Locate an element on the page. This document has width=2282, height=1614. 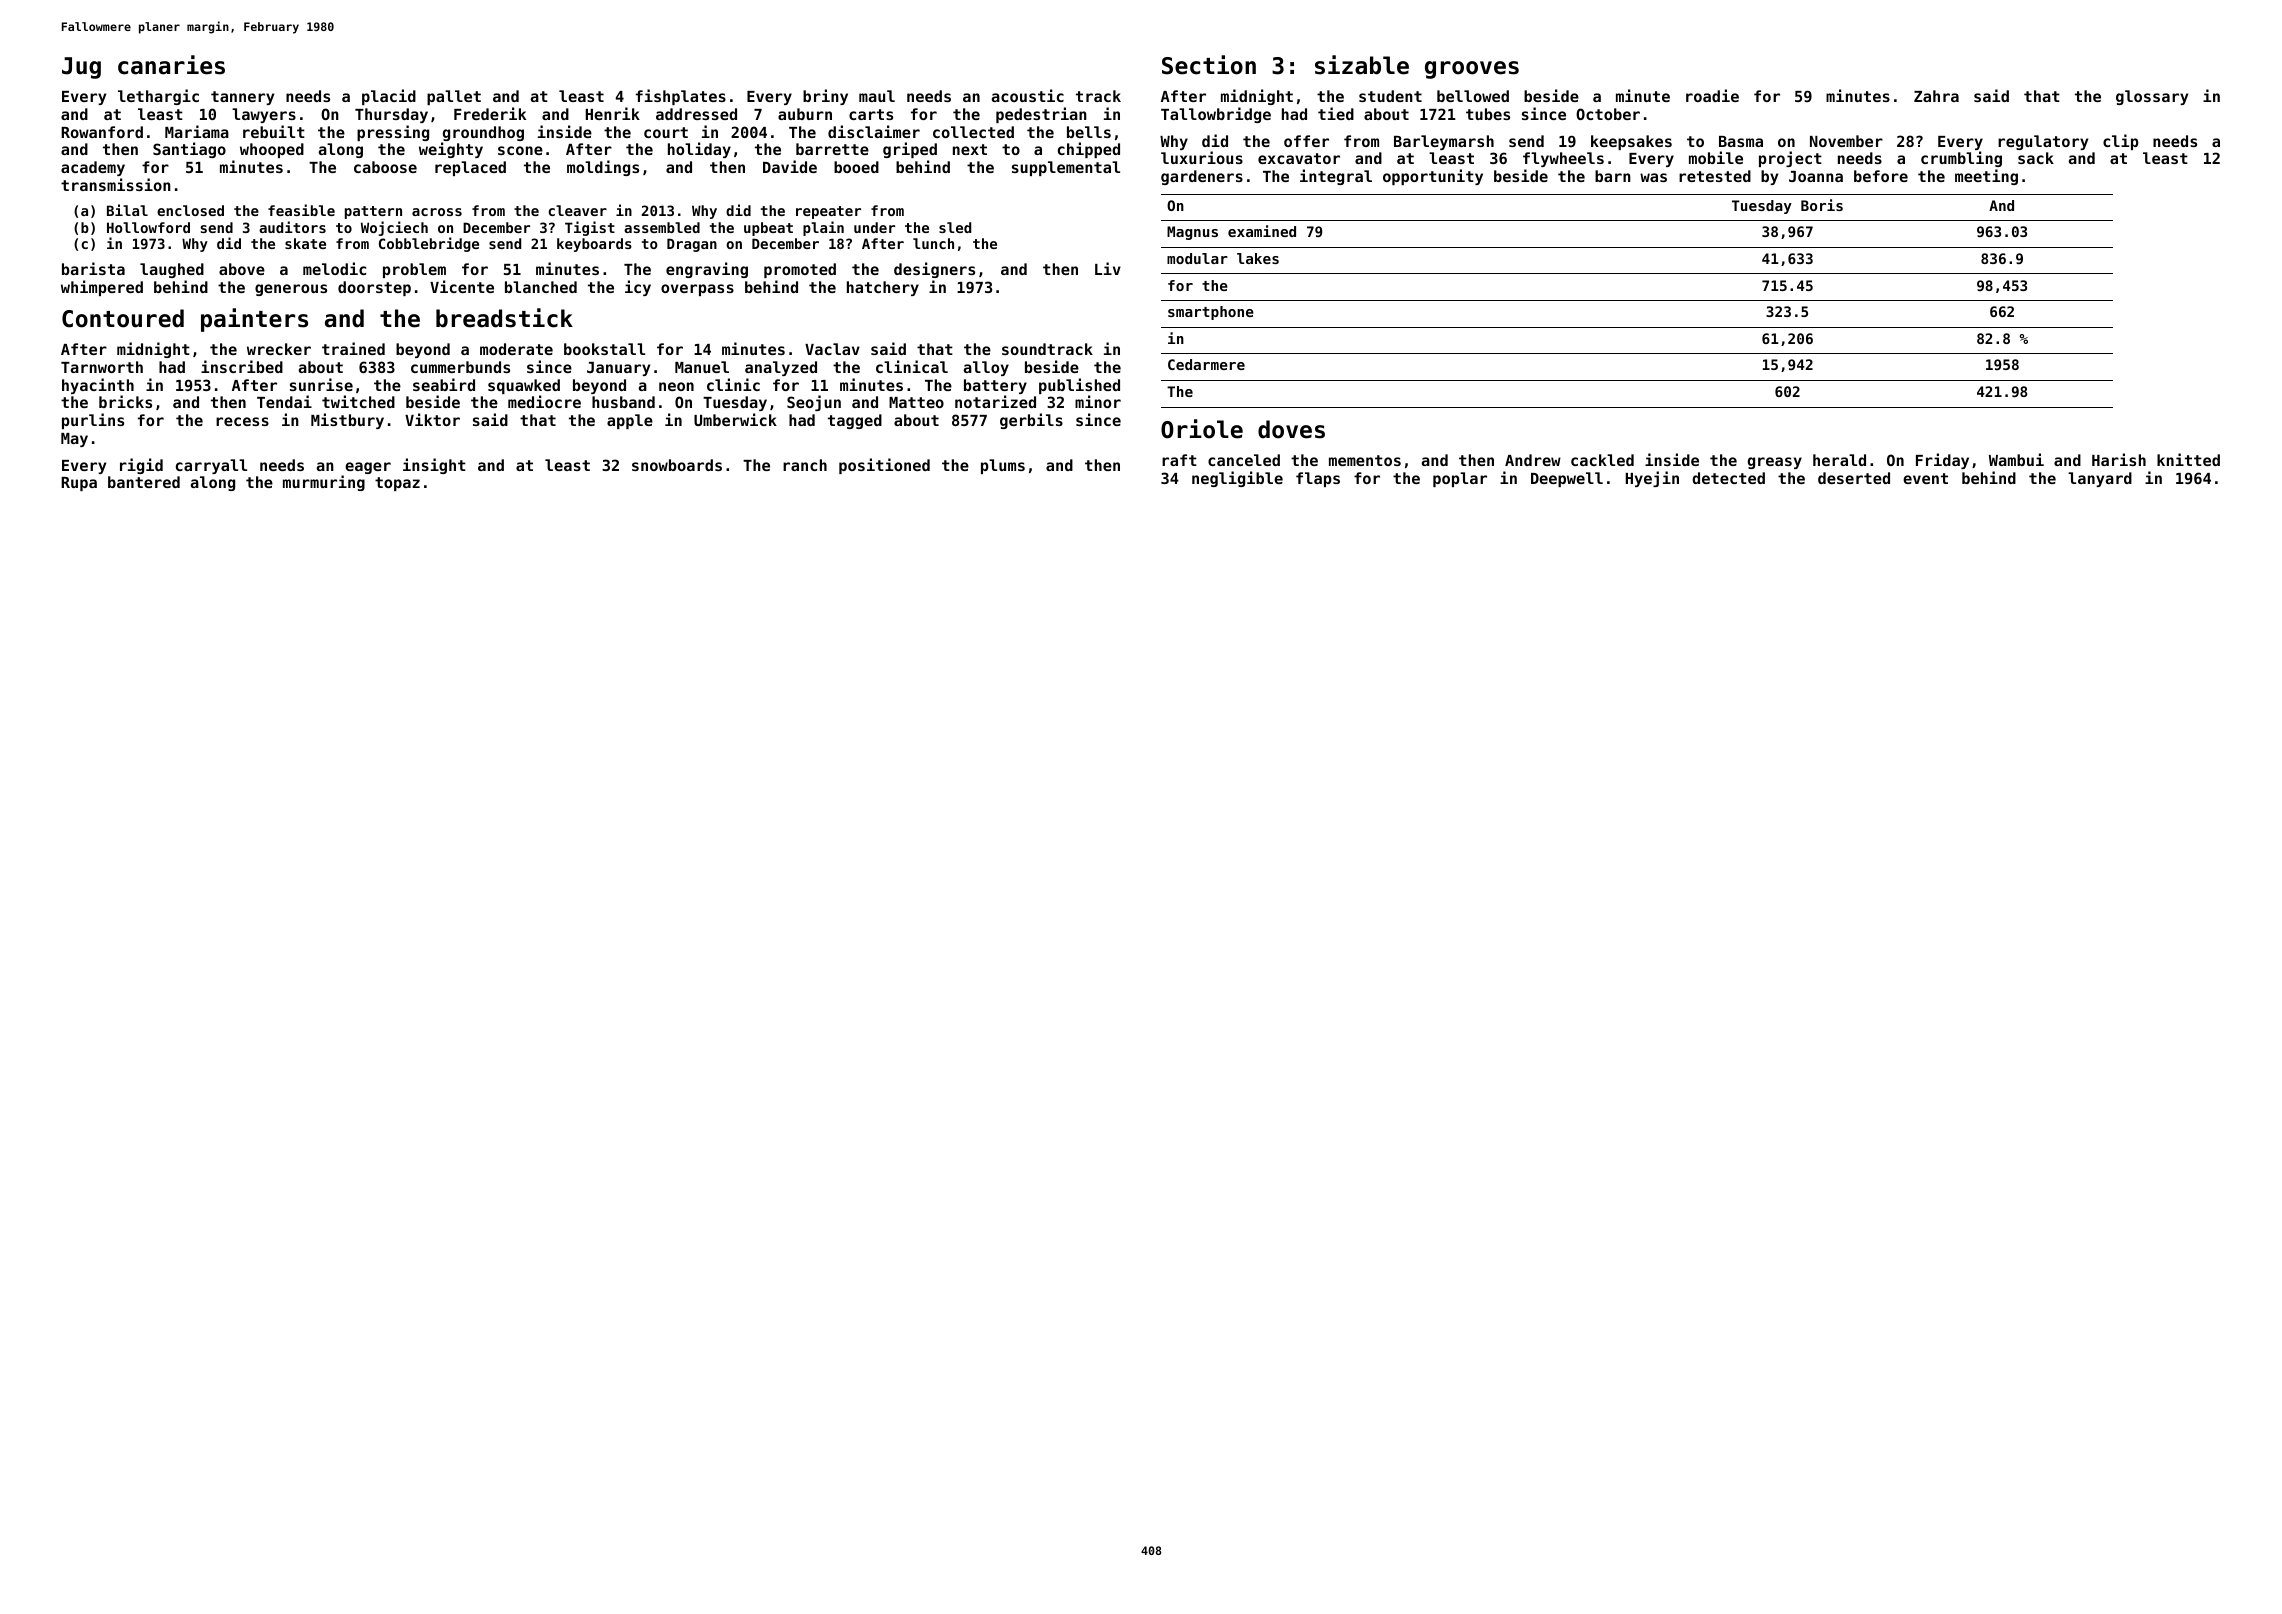
Tigist is located at coordinates (590, 228).
